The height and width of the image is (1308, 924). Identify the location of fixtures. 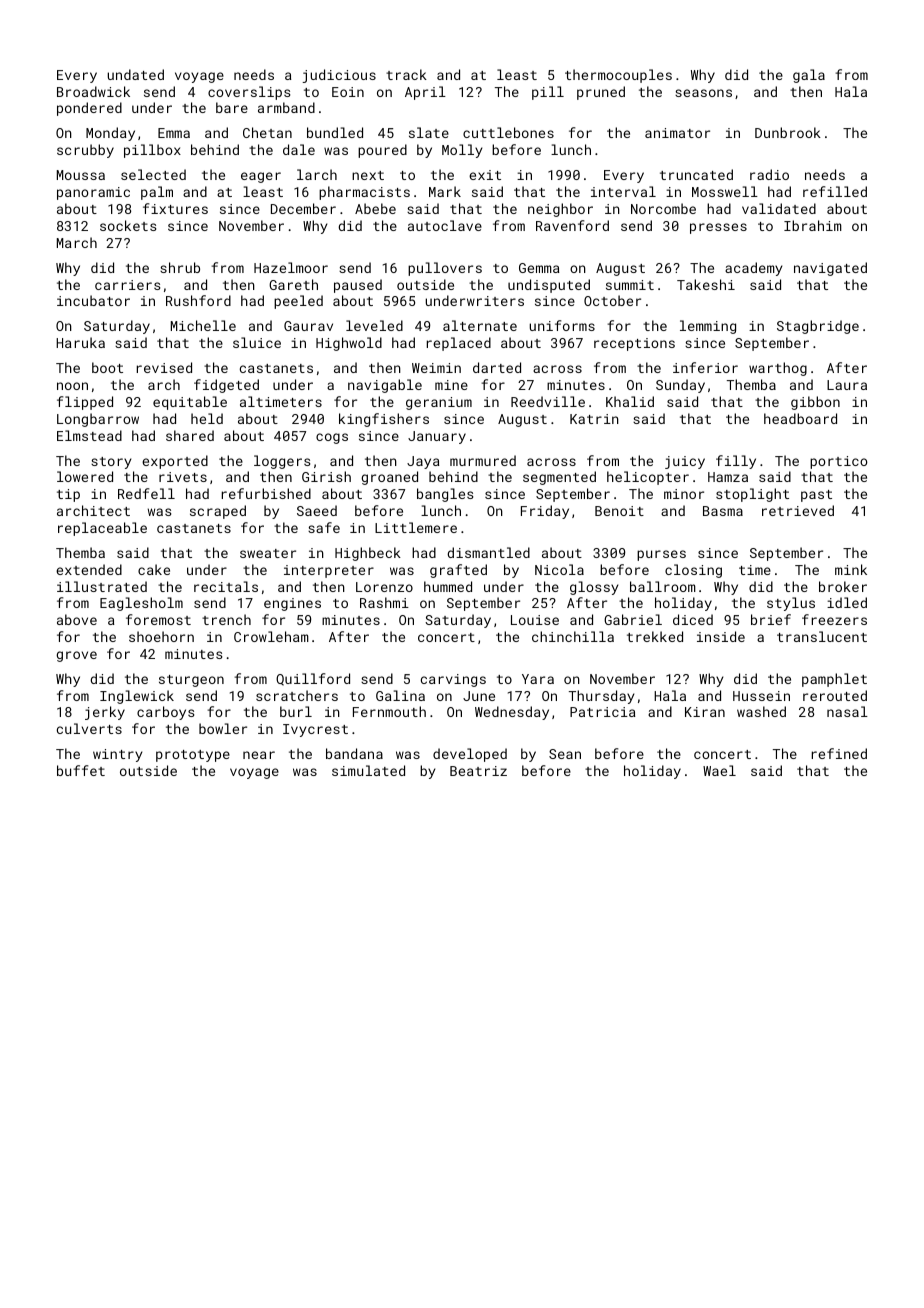
(175, 208).
